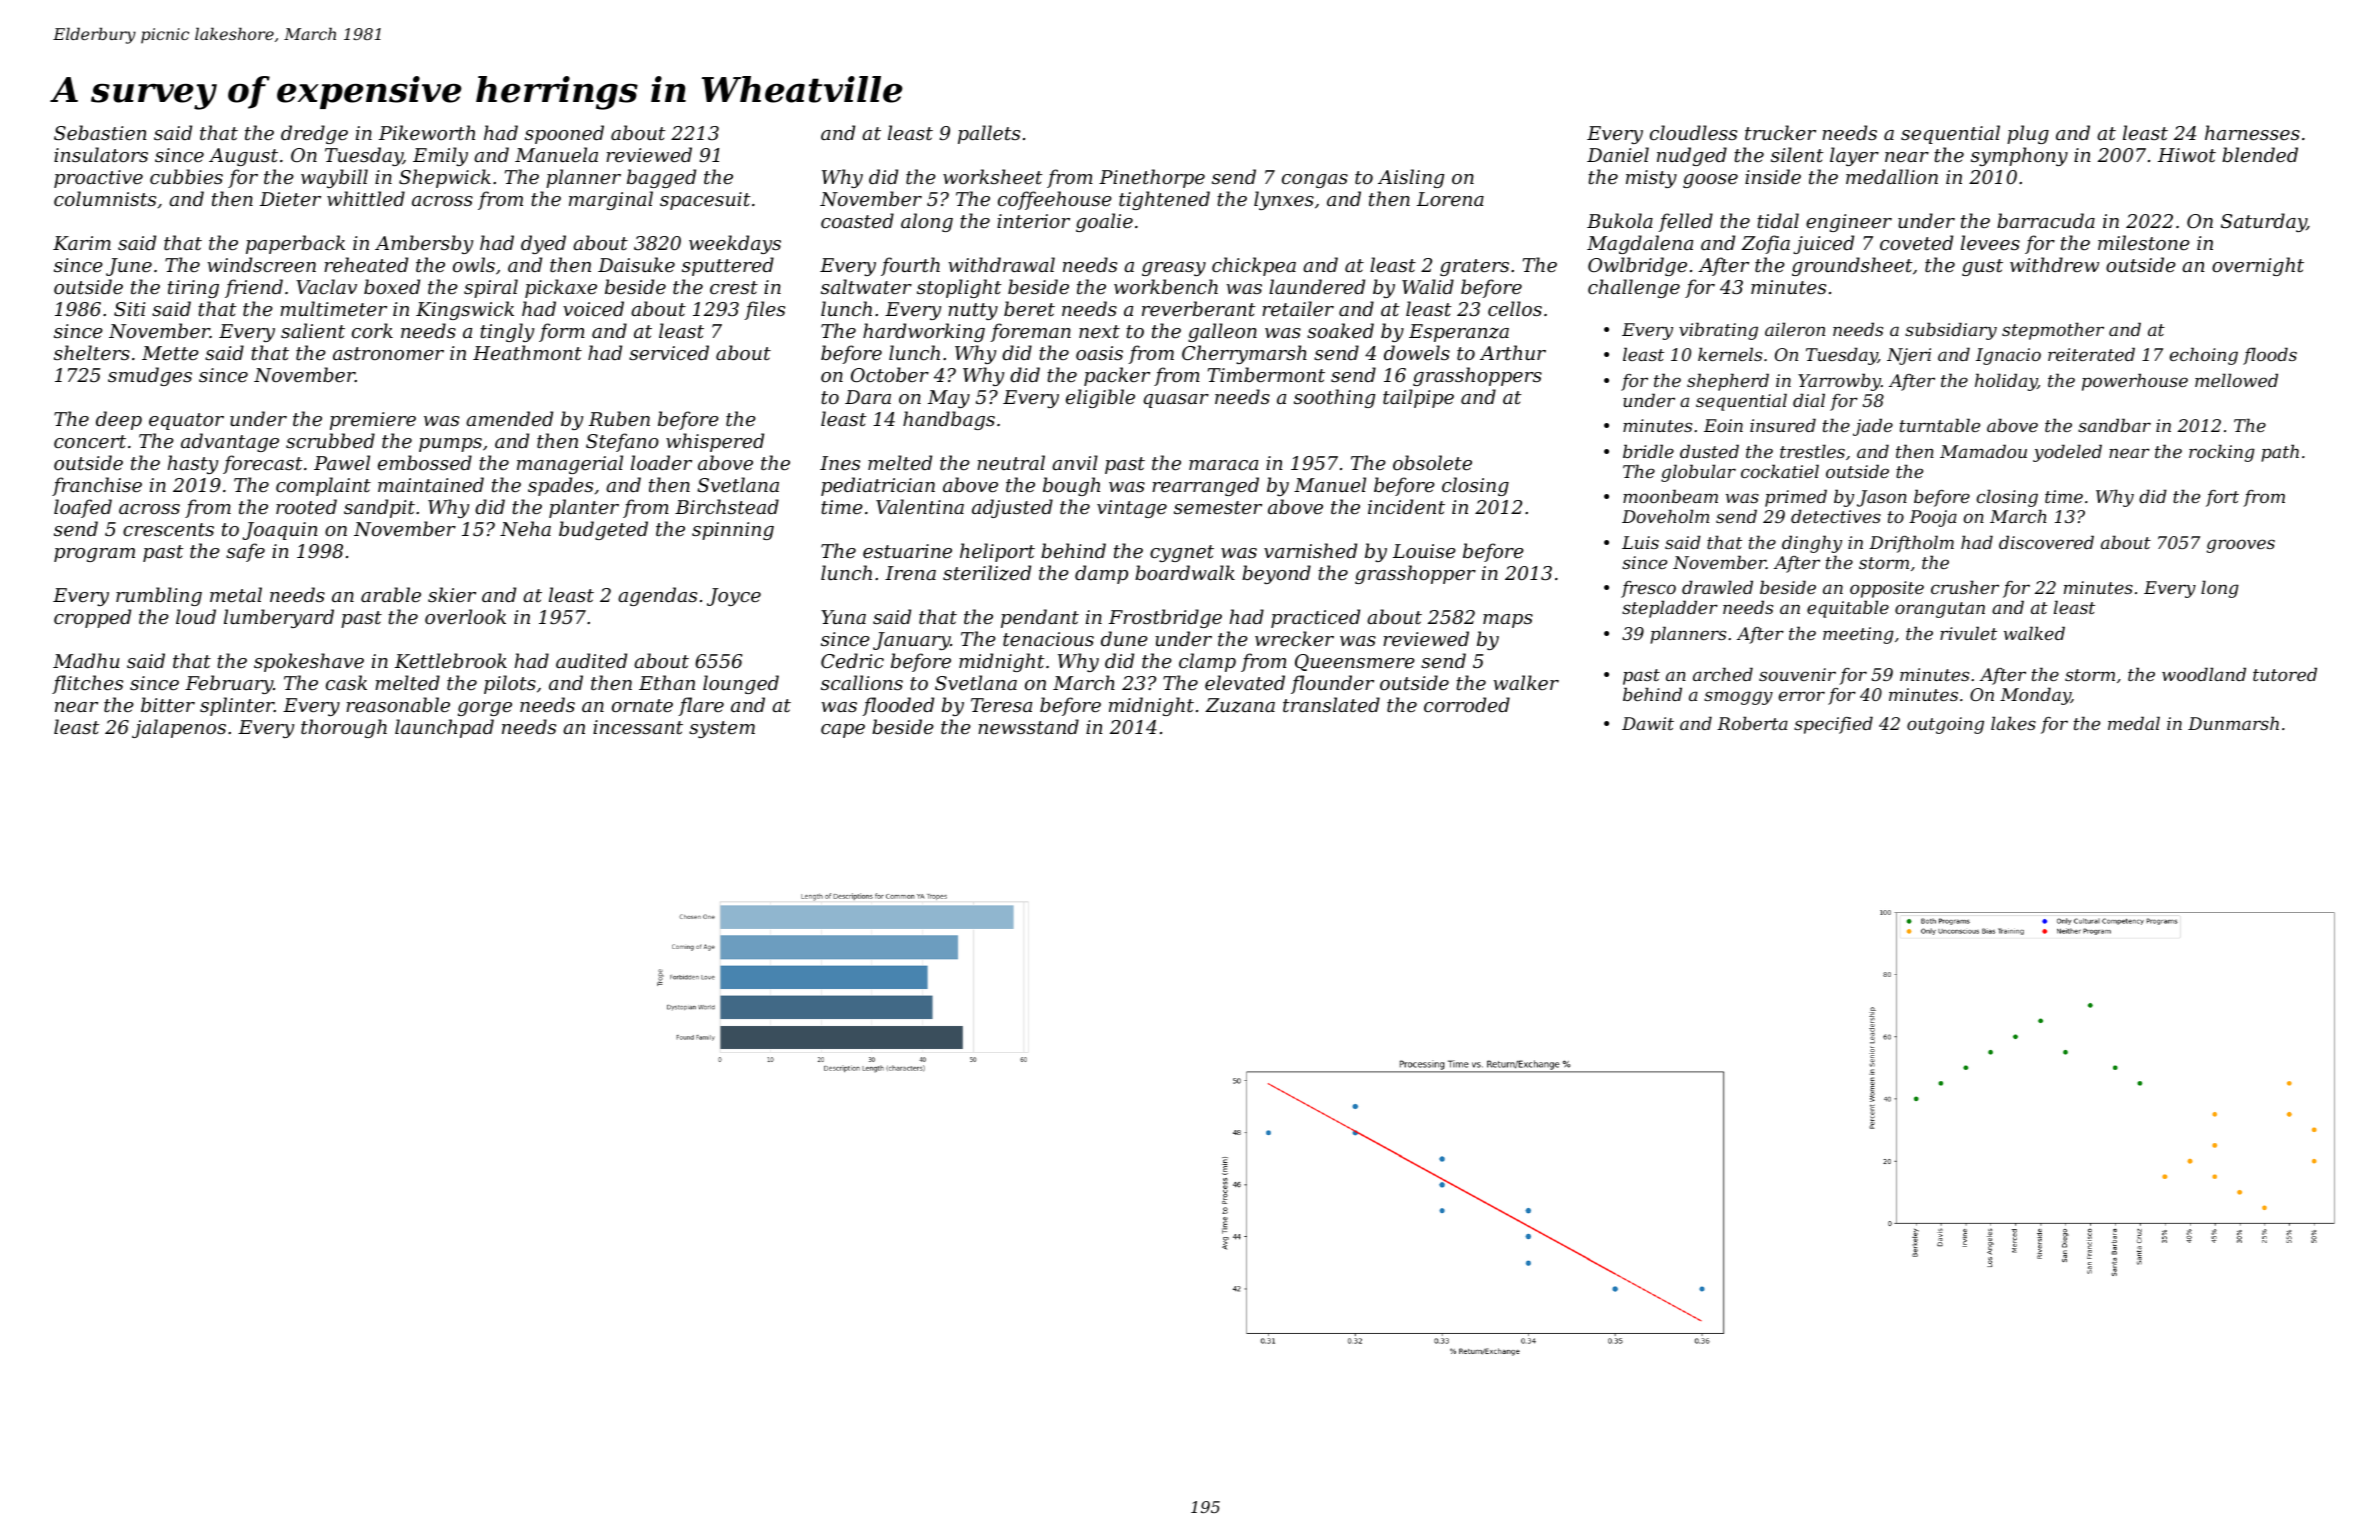  I want to click on cask, so click(346, 682).
